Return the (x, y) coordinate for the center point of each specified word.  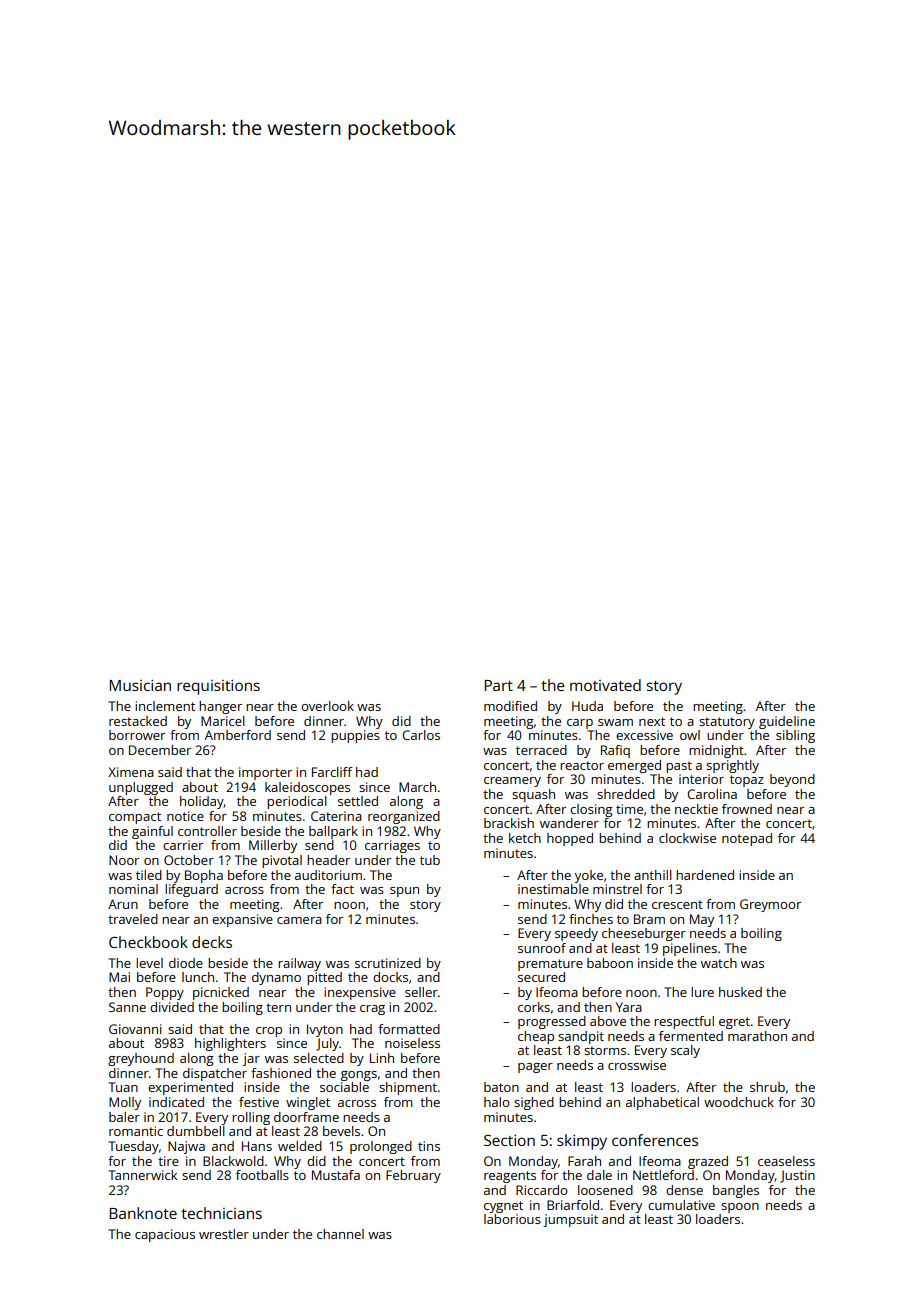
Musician (140, 685)
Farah (584, 1161)
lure (702, 992)
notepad (747, 839)
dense (684, 1190)
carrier (183, 845)
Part (499, 685)
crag (372, 1010)
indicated (176, 1102)
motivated (605, 685)
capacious (165, 1235)
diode (186, 963)
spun (404, 892)
